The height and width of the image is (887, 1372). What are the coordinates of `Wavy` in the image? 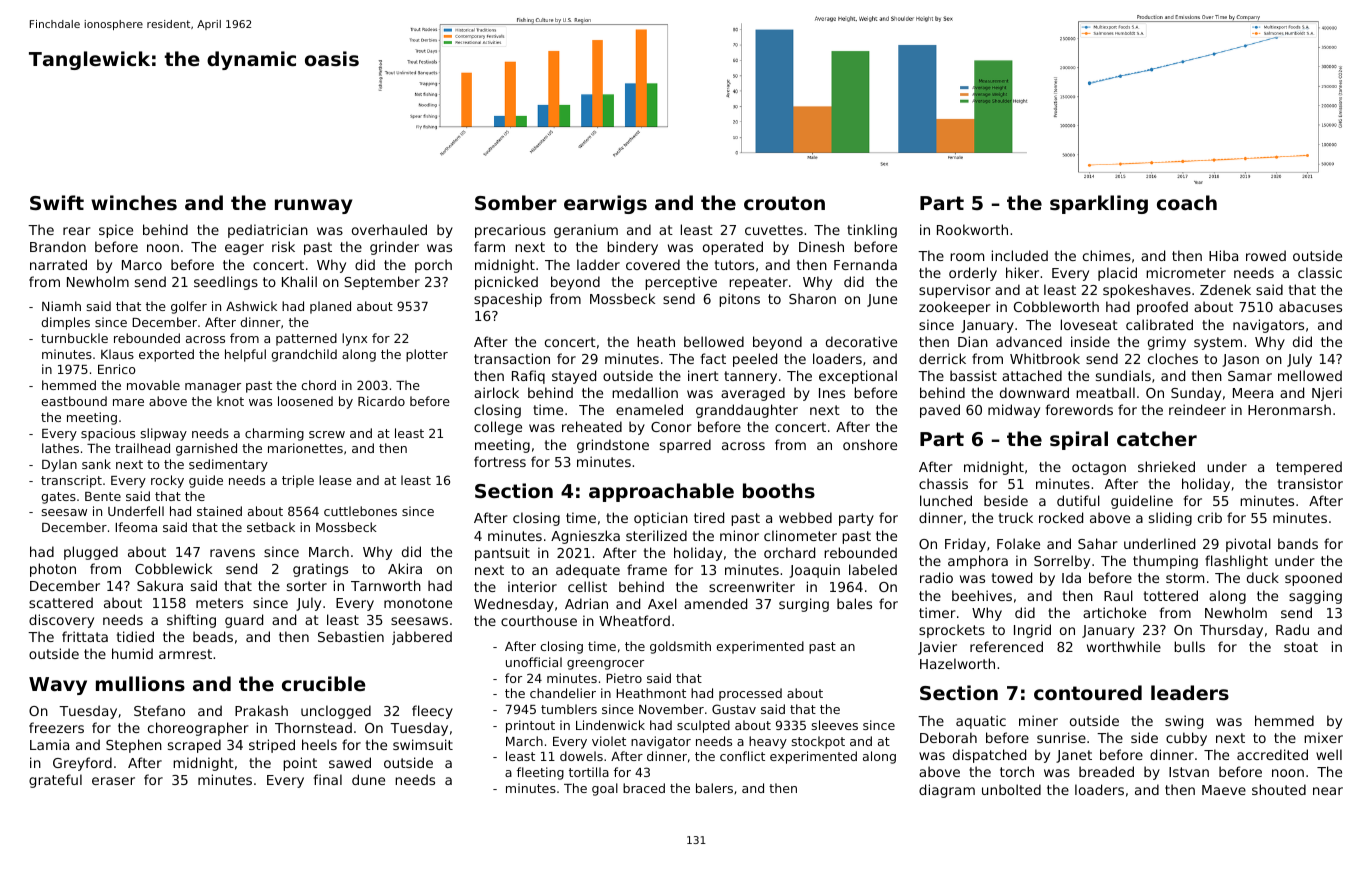 It's located at (58, 686).
